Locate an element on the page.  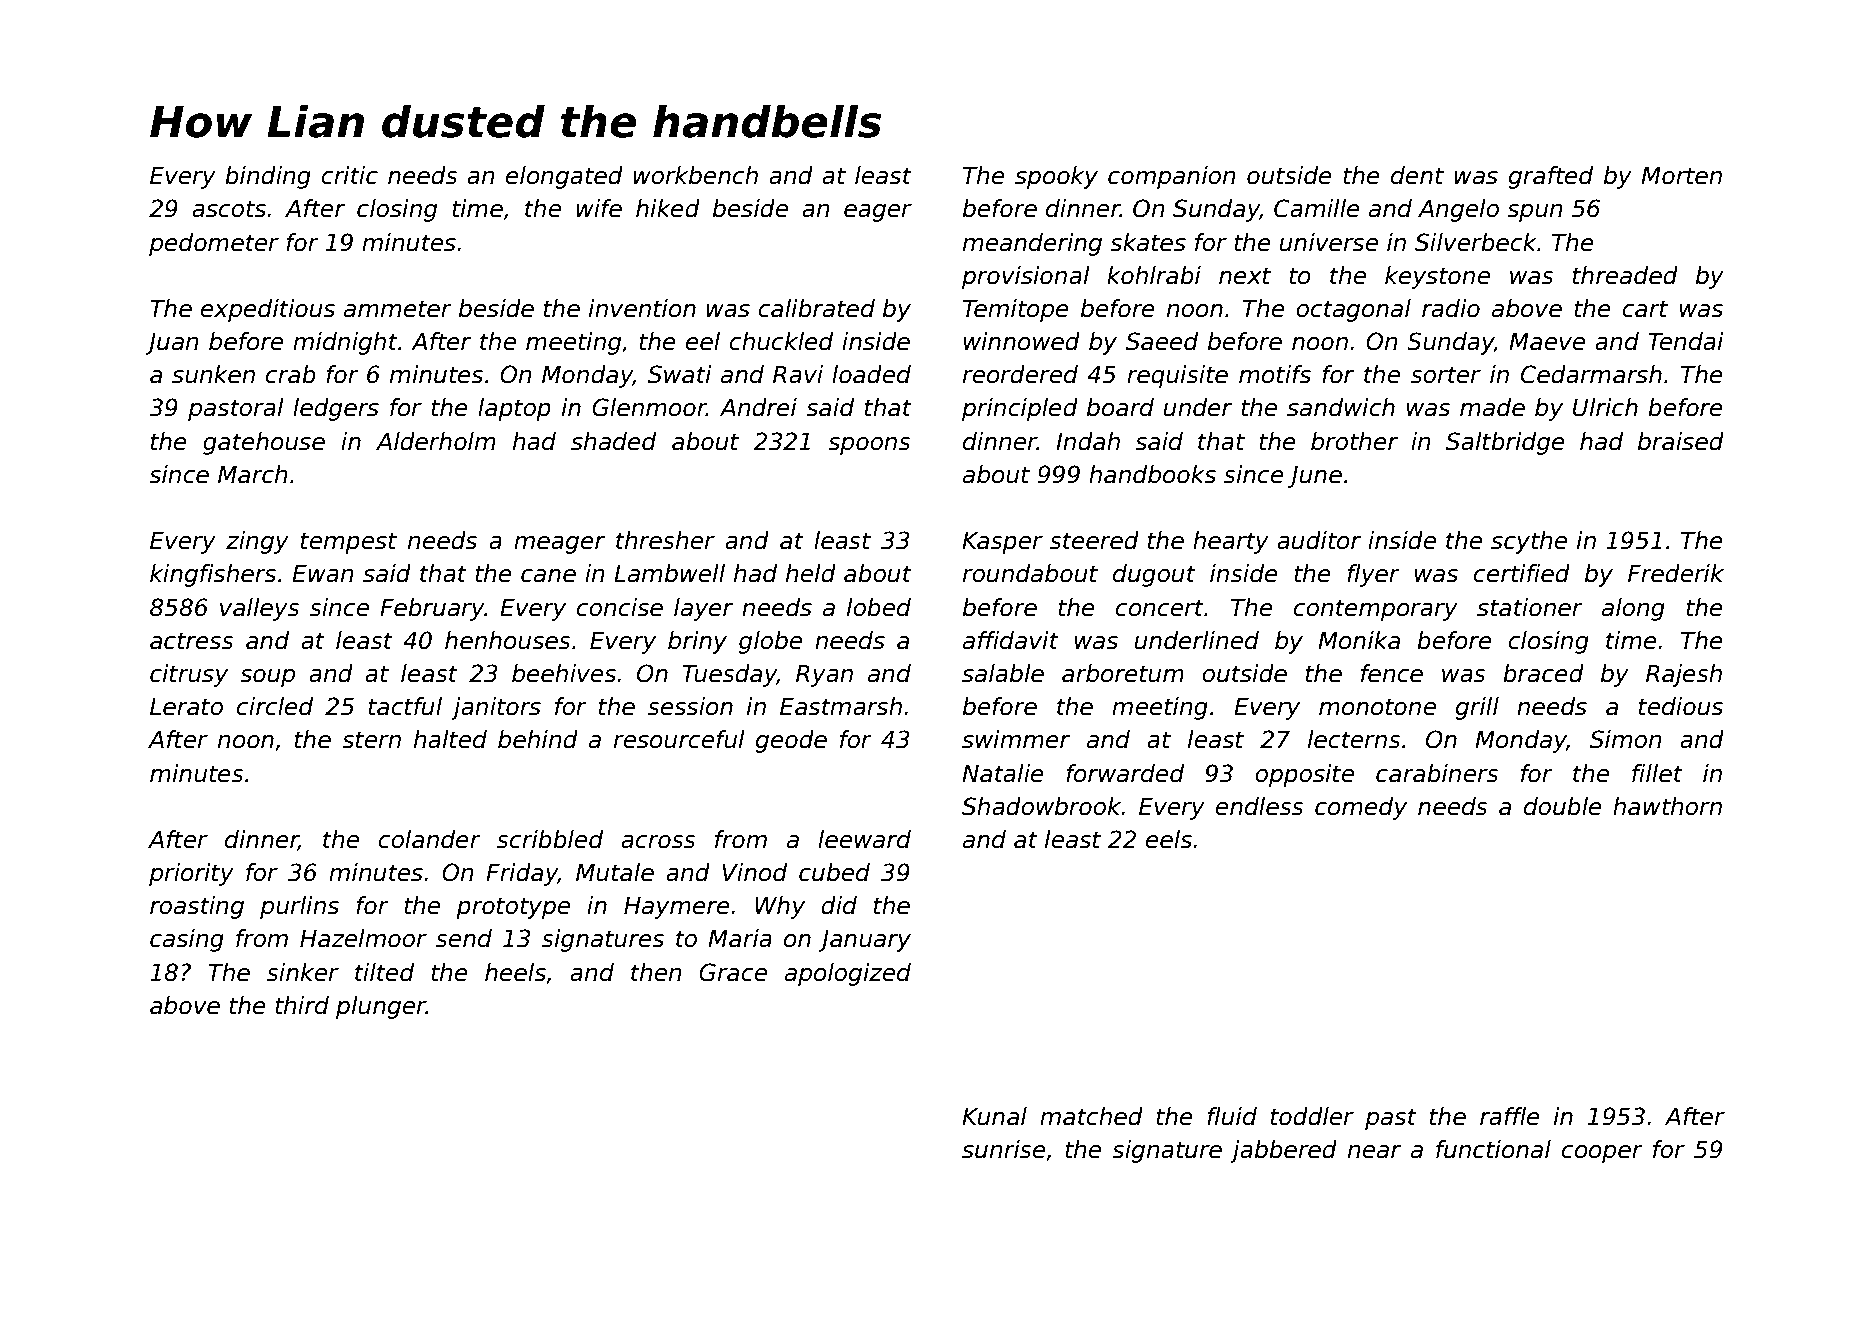
pedometer is located at coordinates (214, 244).
